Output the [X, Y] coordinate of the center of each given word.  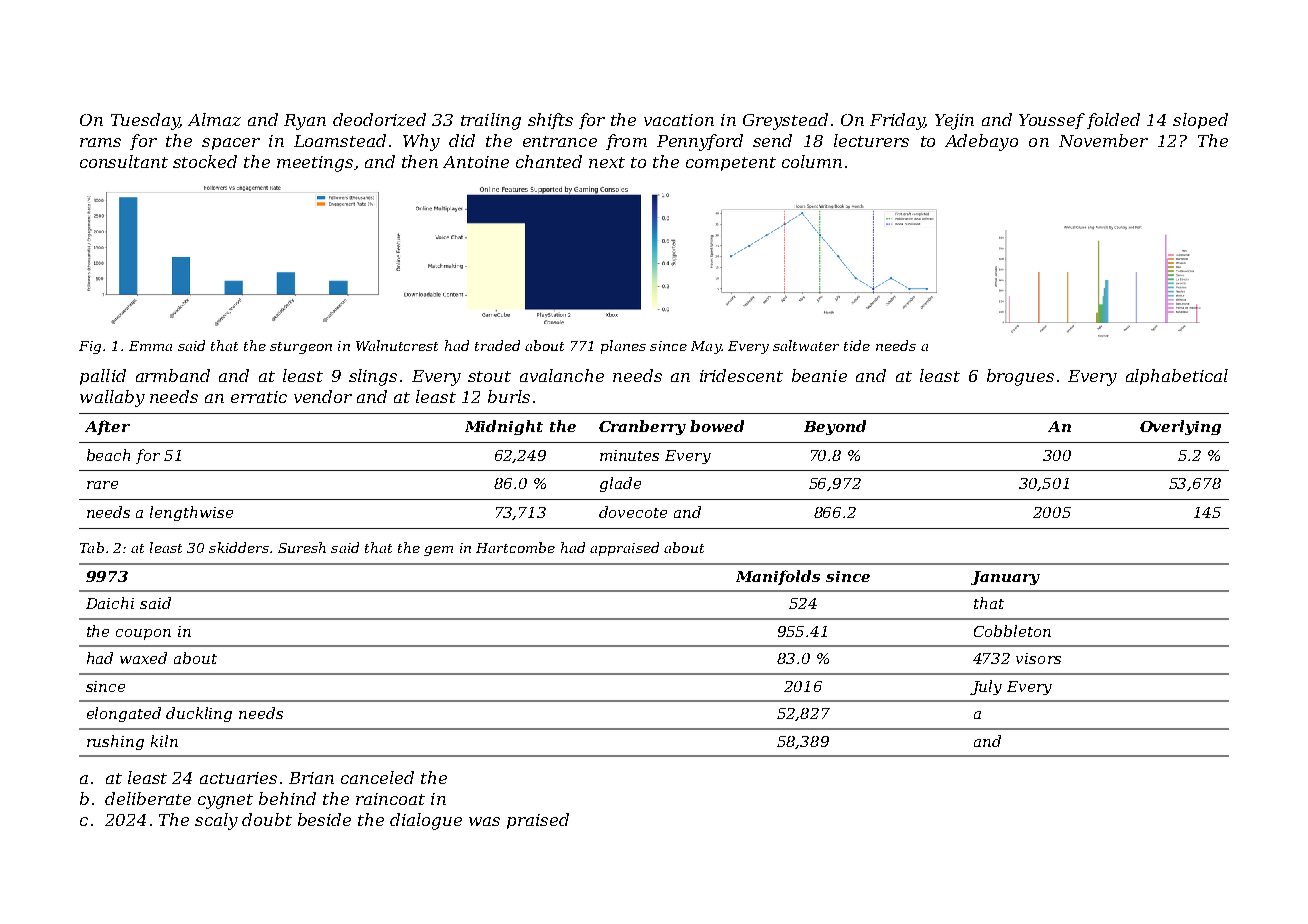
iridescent [741, 375]
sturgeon [301, 348]
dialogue [426, 821]
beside [324, 819]
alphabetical [1177, 377]
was [484, 821]
